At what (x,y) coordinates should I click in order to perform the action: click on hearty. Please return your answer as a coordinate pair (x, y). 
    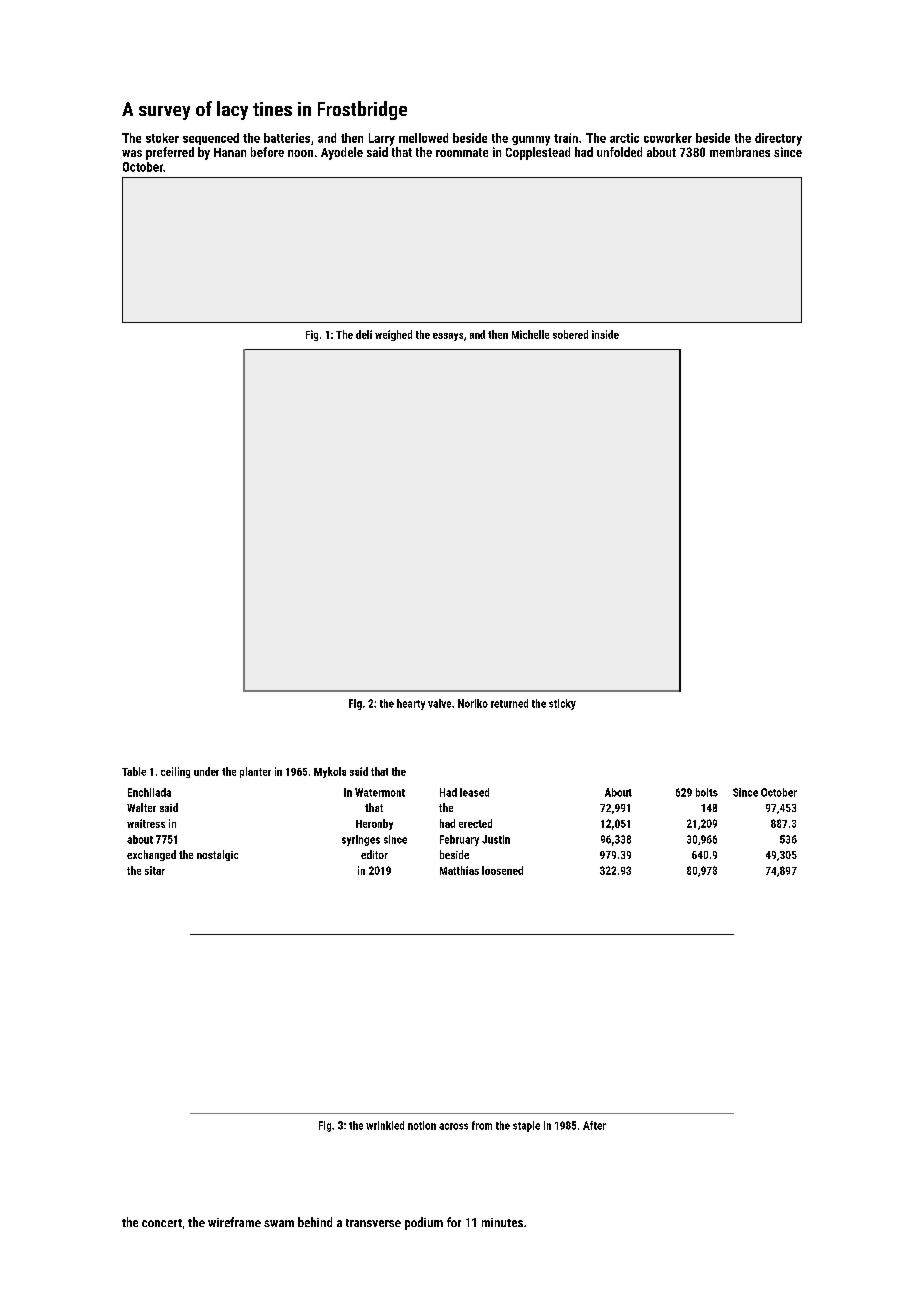
    Looking at the image, I should click on (411, 704).
